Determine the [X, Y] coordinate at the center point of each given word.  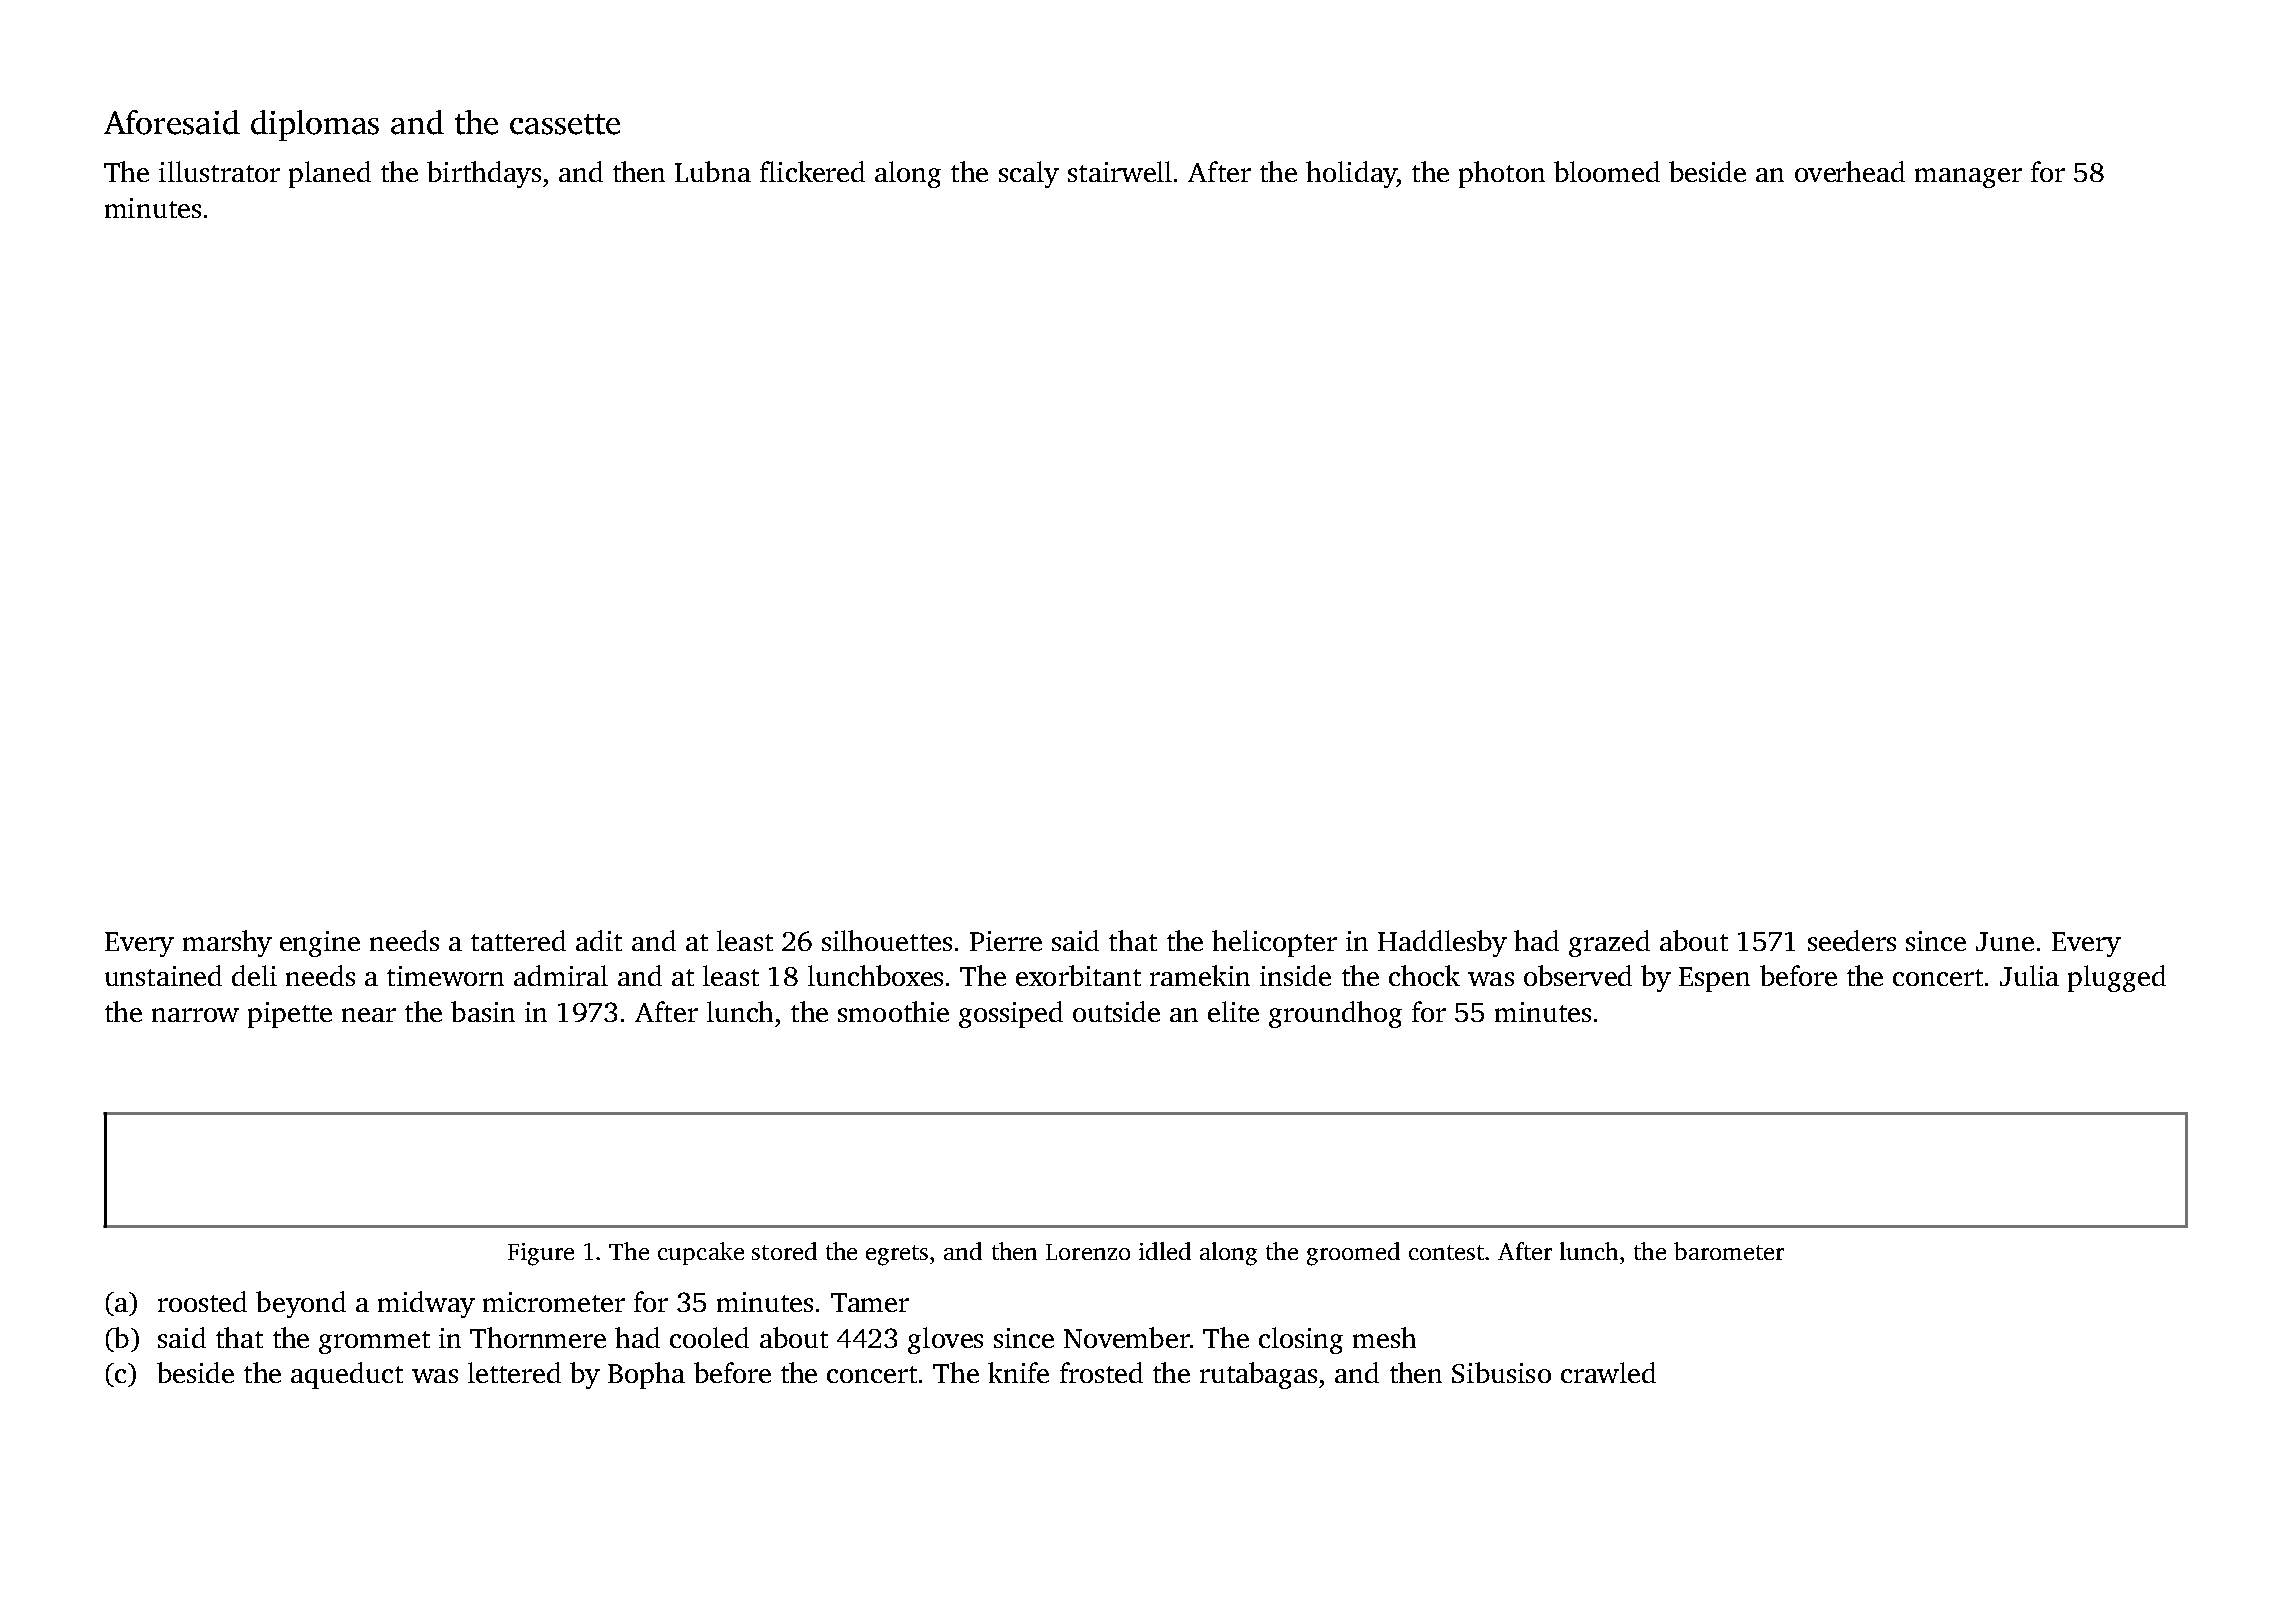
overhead [1850, 171]
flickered [812, 171]
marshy [227, 943]
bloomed [1607, 171]
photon [1502, 174]
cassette [565, 124]
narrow [195, 1015]
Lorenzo [1088, 1252]
